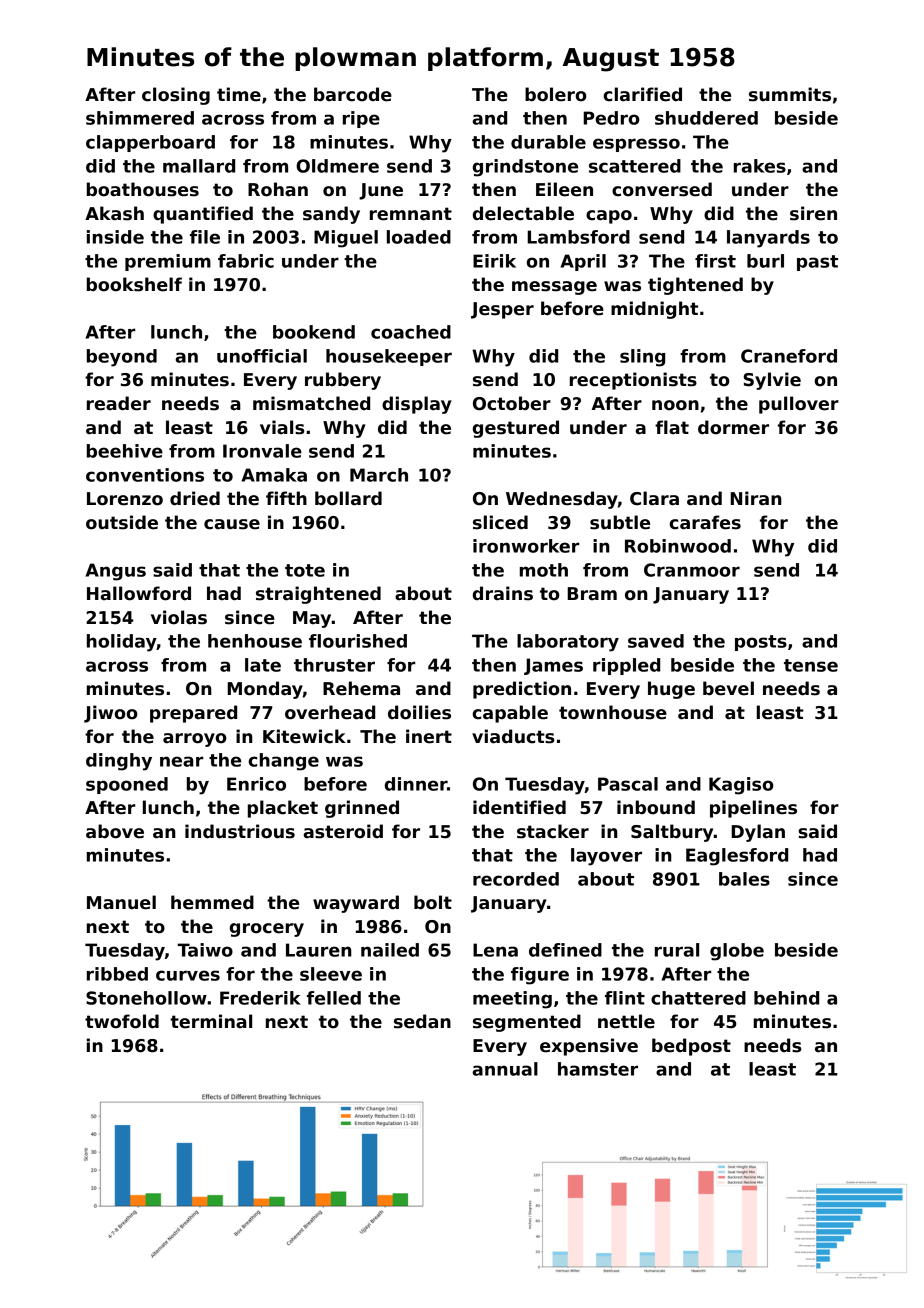 This screenshot has width=924, height=1308. Describe the element at coordinates (330, 712) in the screenshot. I see `overhead` at that location.
